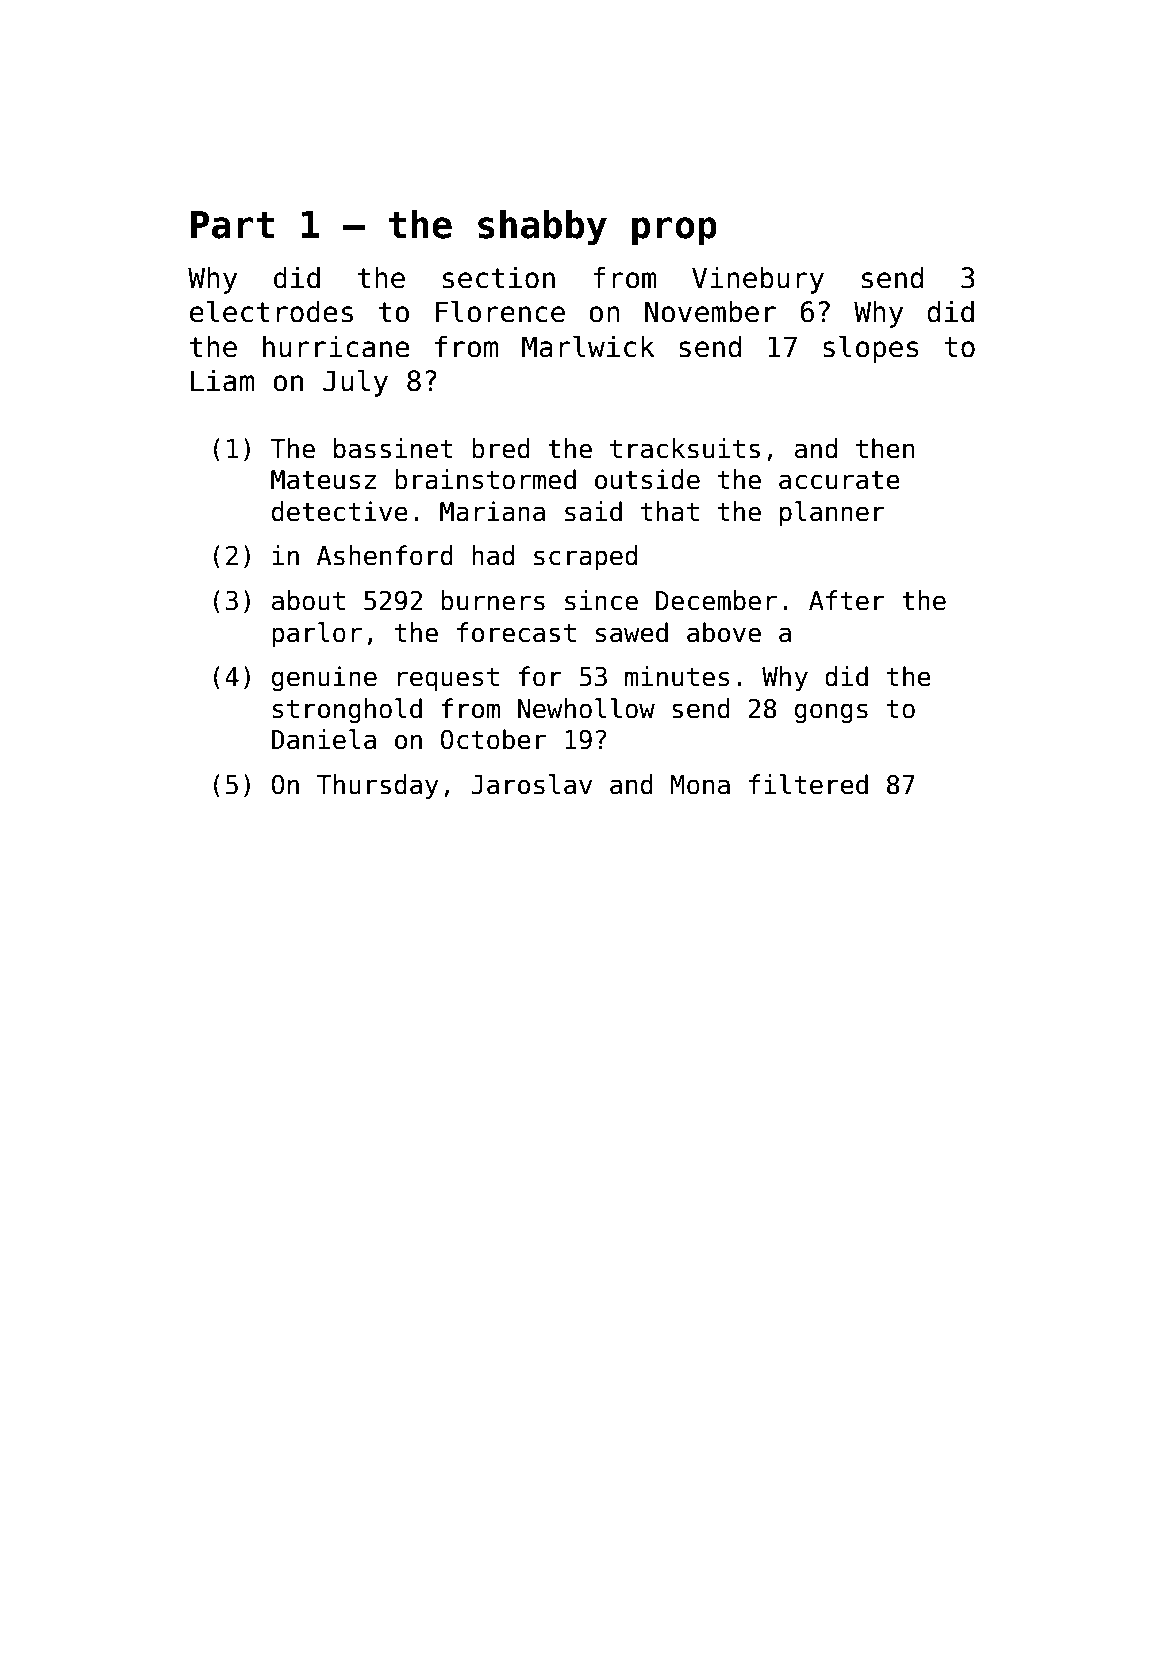  I want to click on section, so click(499, 277).
